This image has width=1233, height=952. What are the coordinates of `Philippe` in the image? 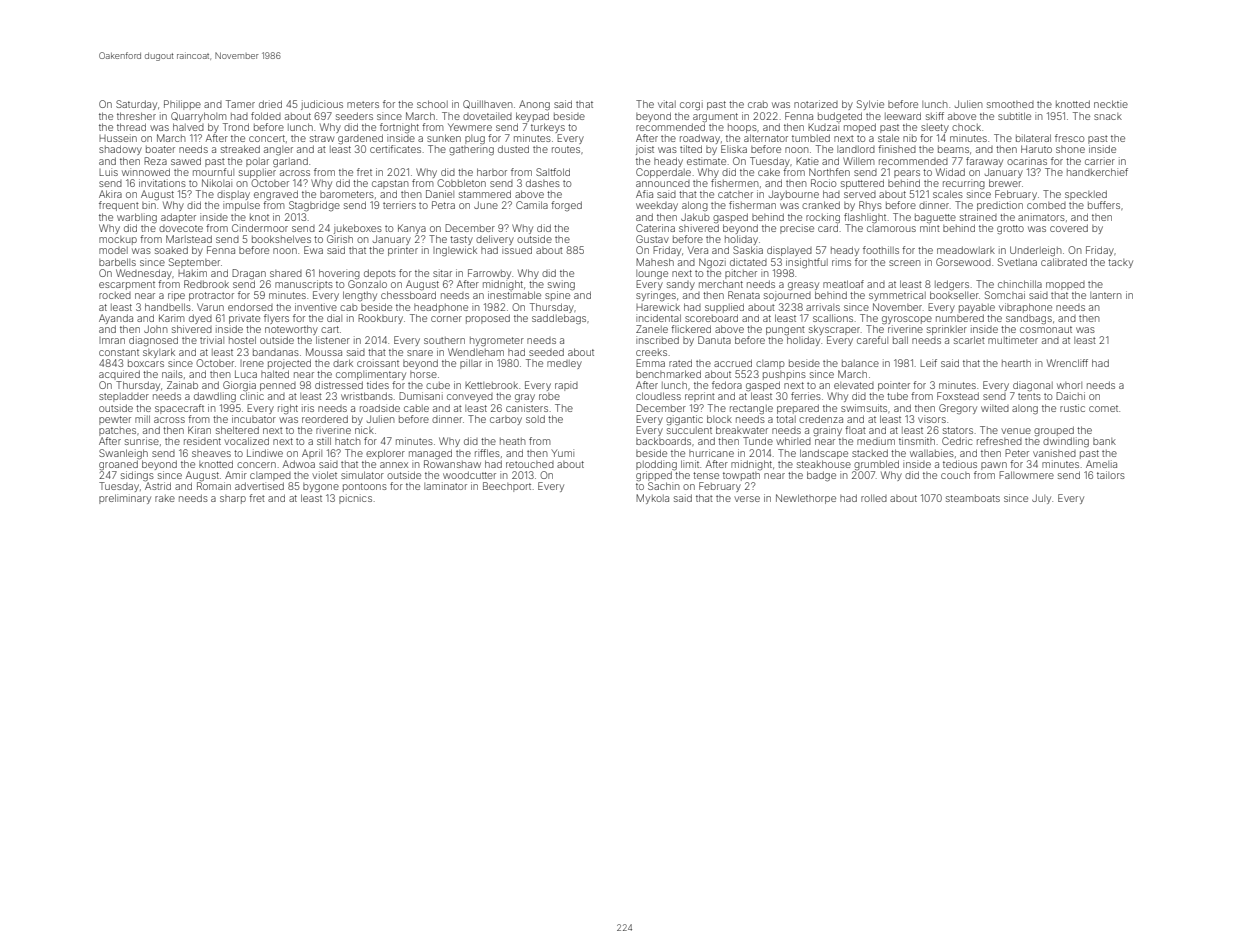 It's located at (182, 105).
